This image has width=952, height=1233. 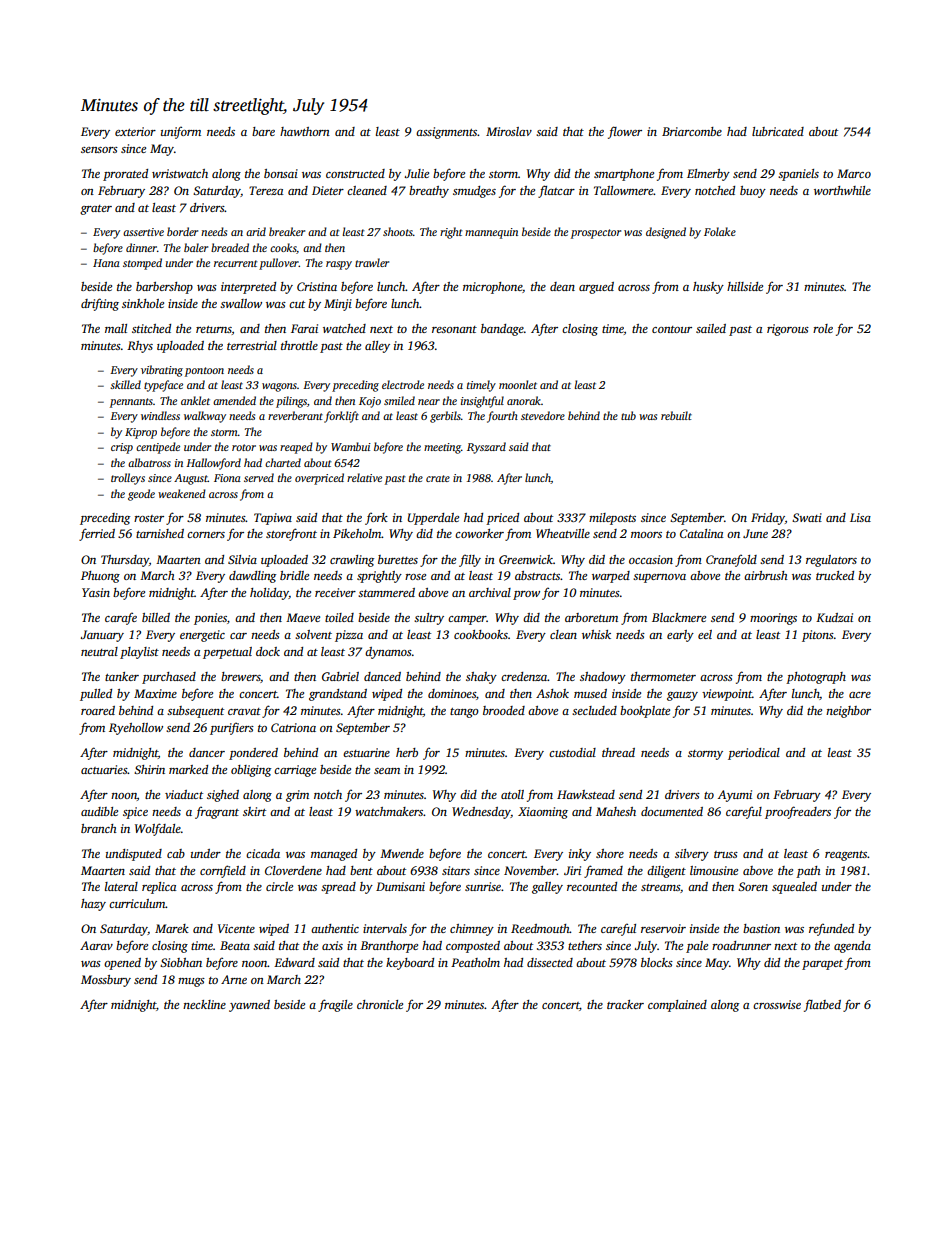 I want to click on role, so click(x=823, y=328).
